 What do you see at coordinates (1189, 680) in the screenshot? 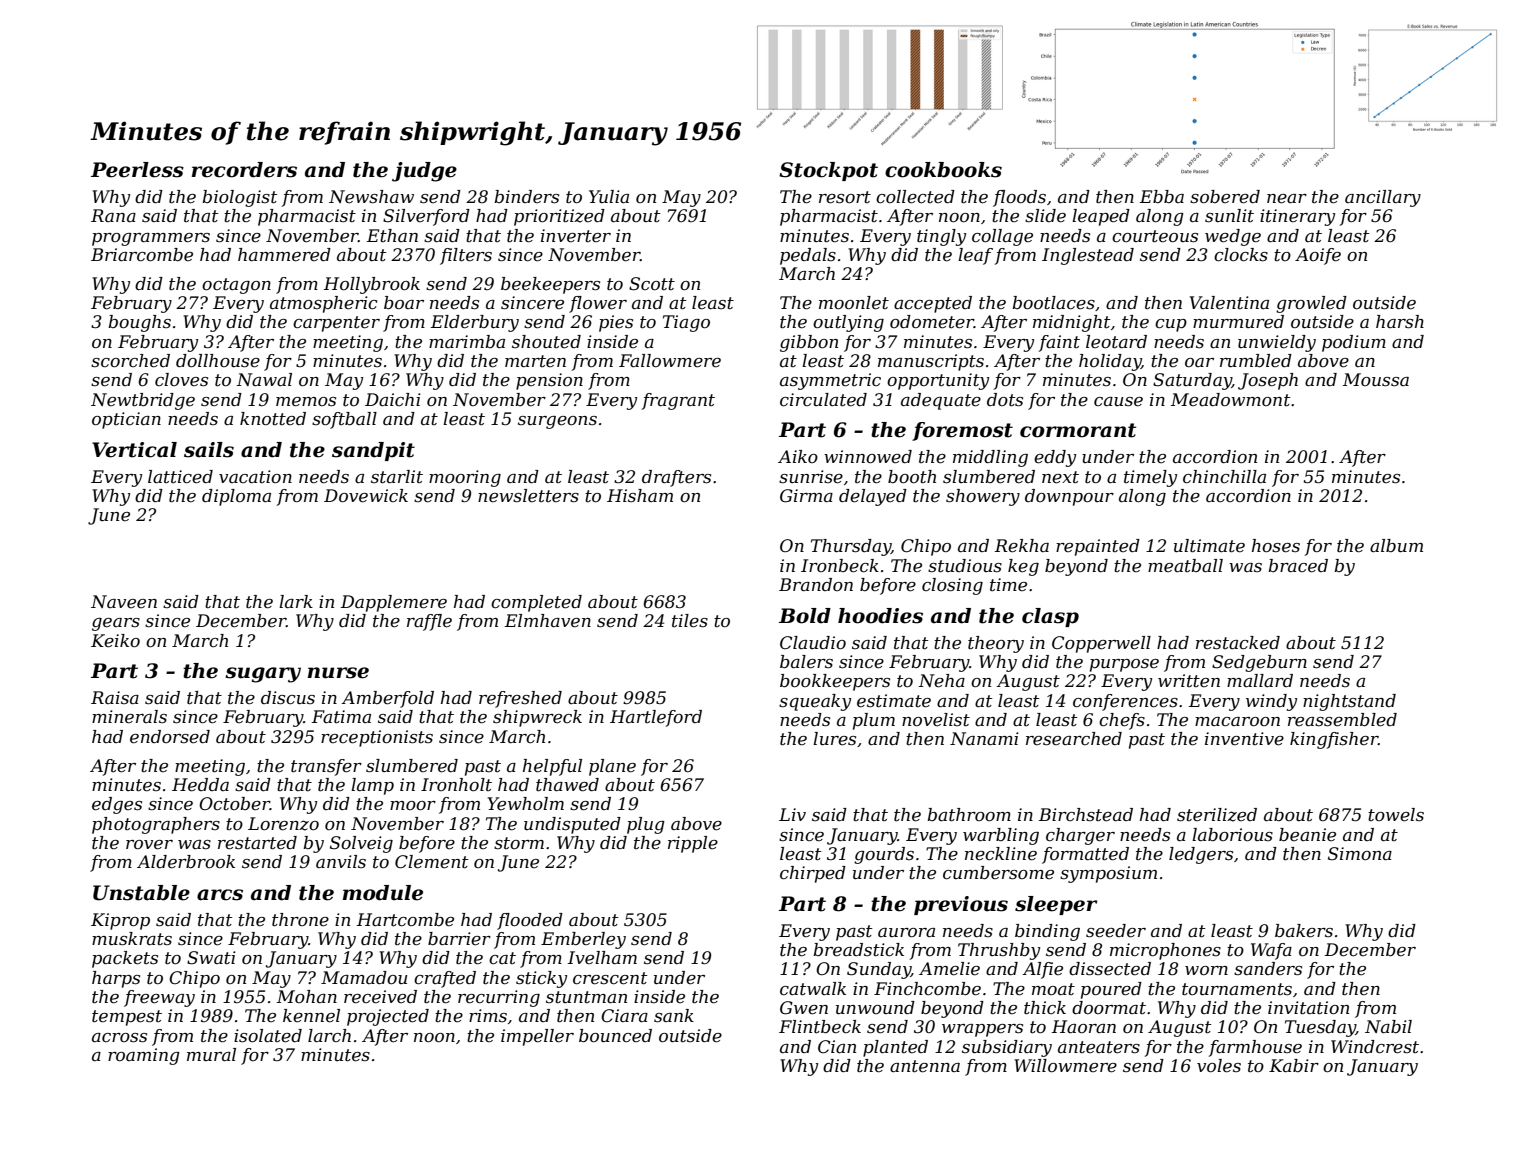
I see `written` at bounding box center [1189, 680].
